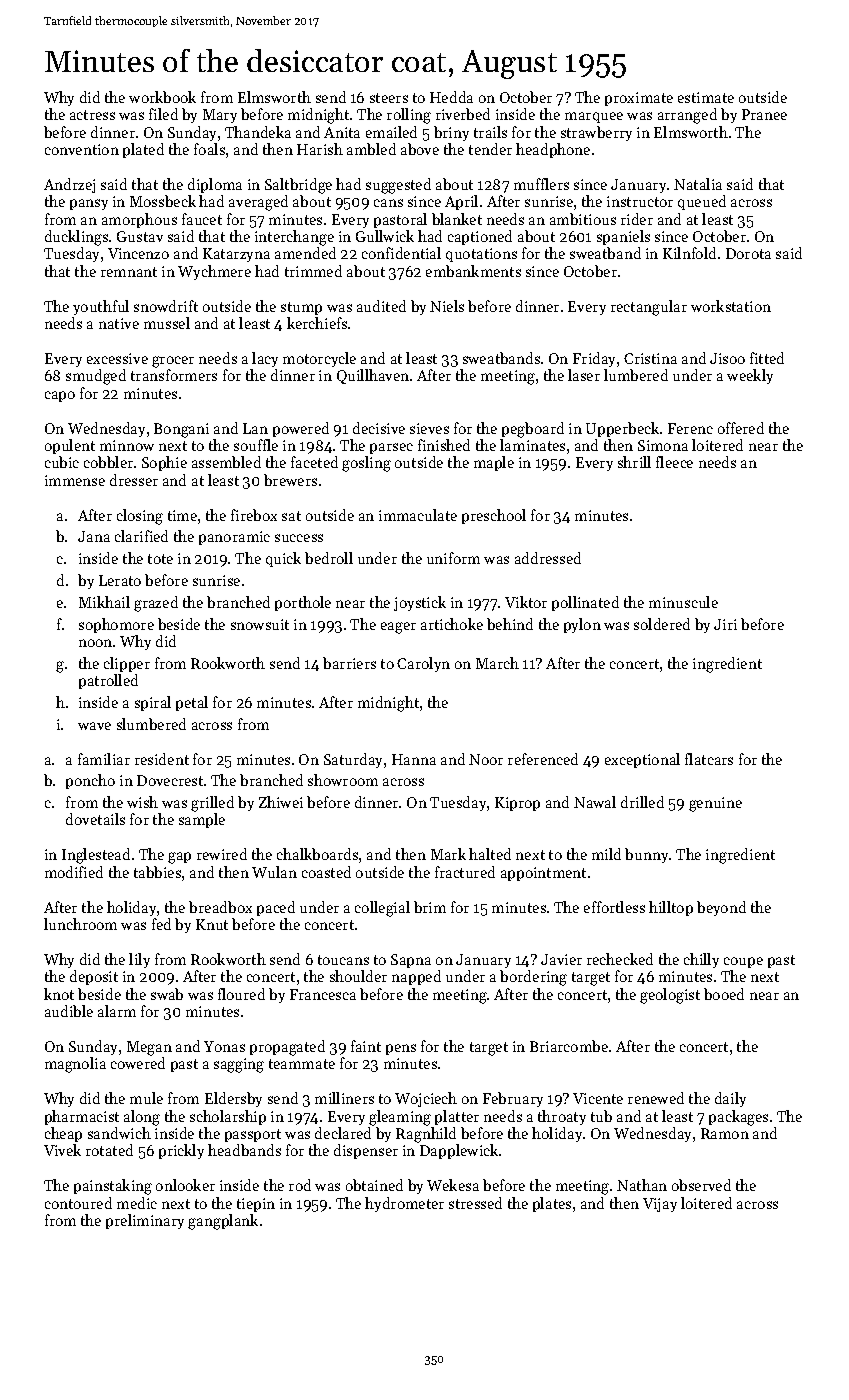 The height and width of the screenshot is (1400, 849). I want to click on February, so click(513, 1099).
